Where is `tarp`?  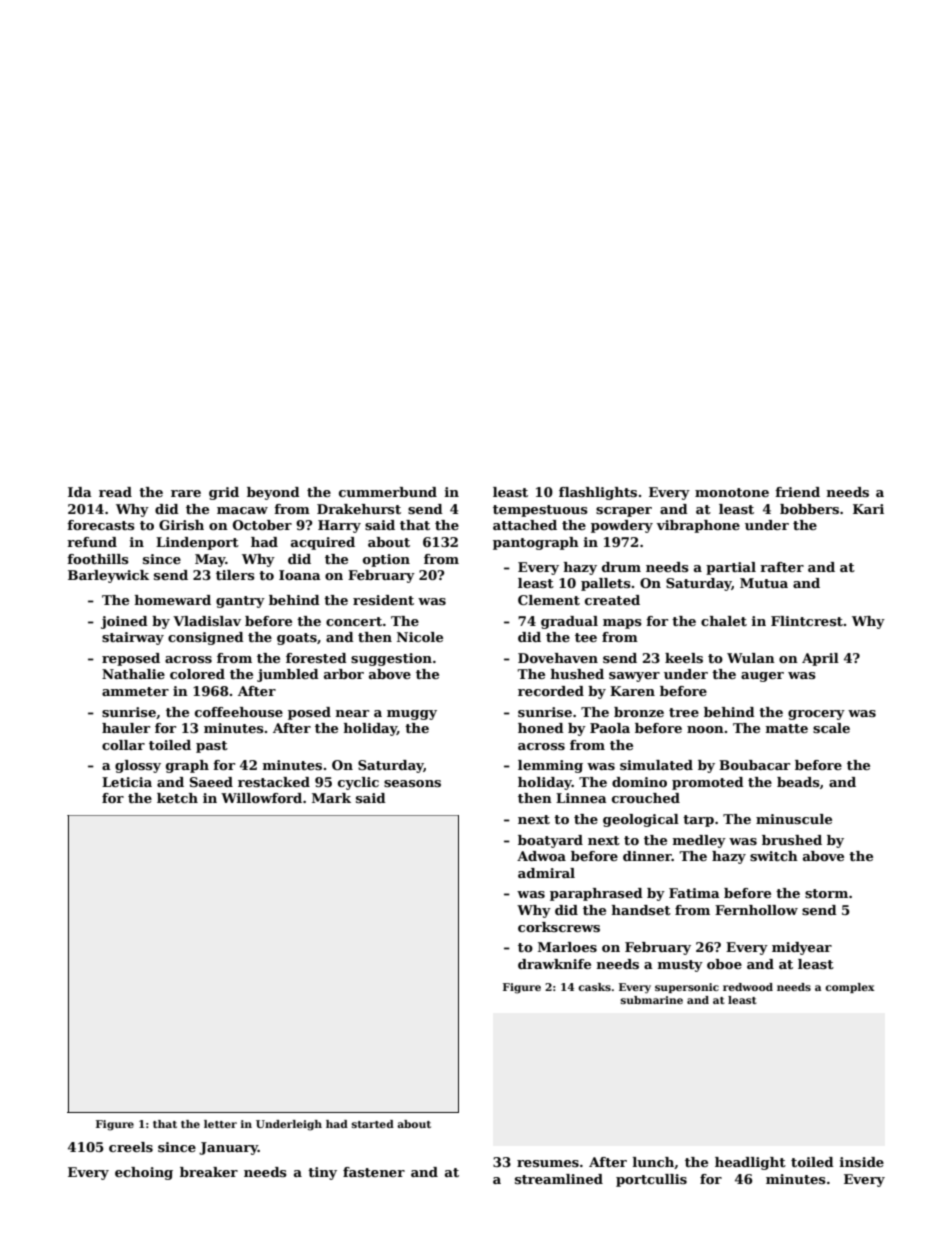
tarp is located at coordinates (698, 821).
